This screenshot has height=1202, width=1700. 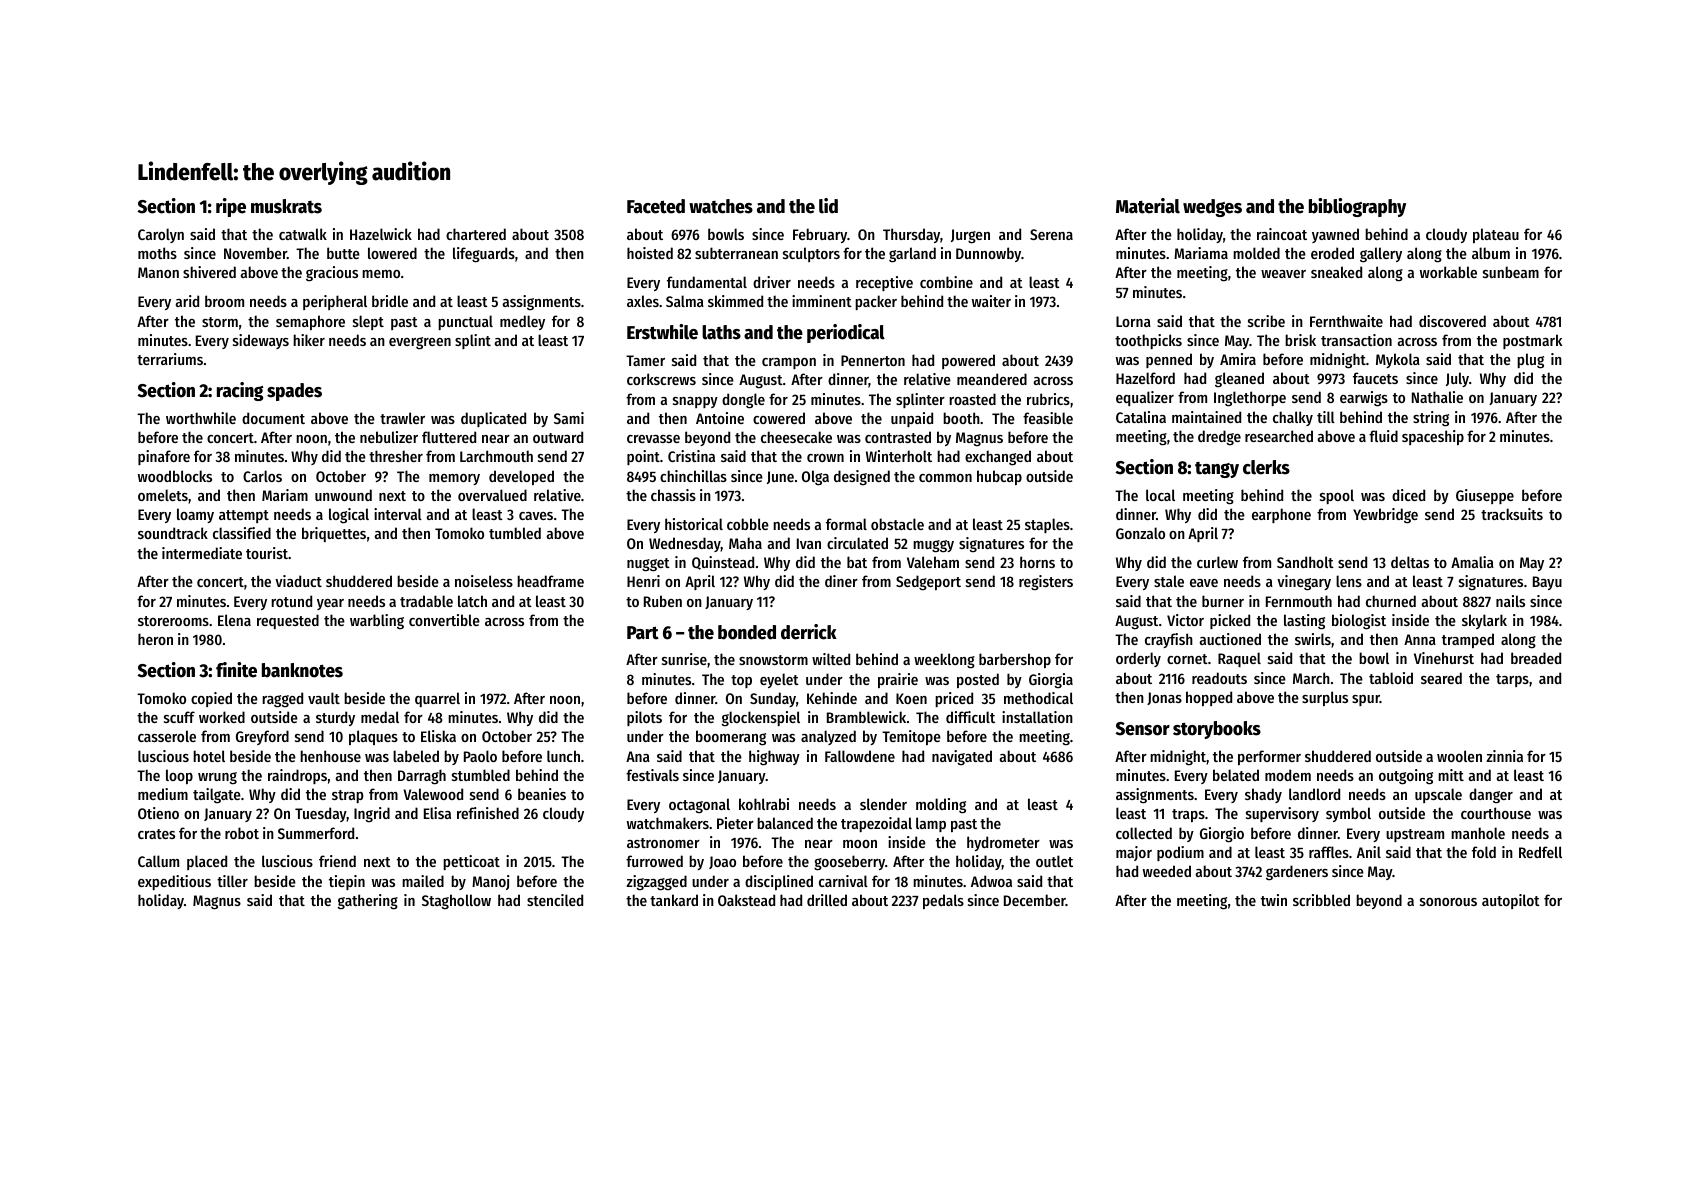 I want to click on Thursday, so click(x=911, y=235).
